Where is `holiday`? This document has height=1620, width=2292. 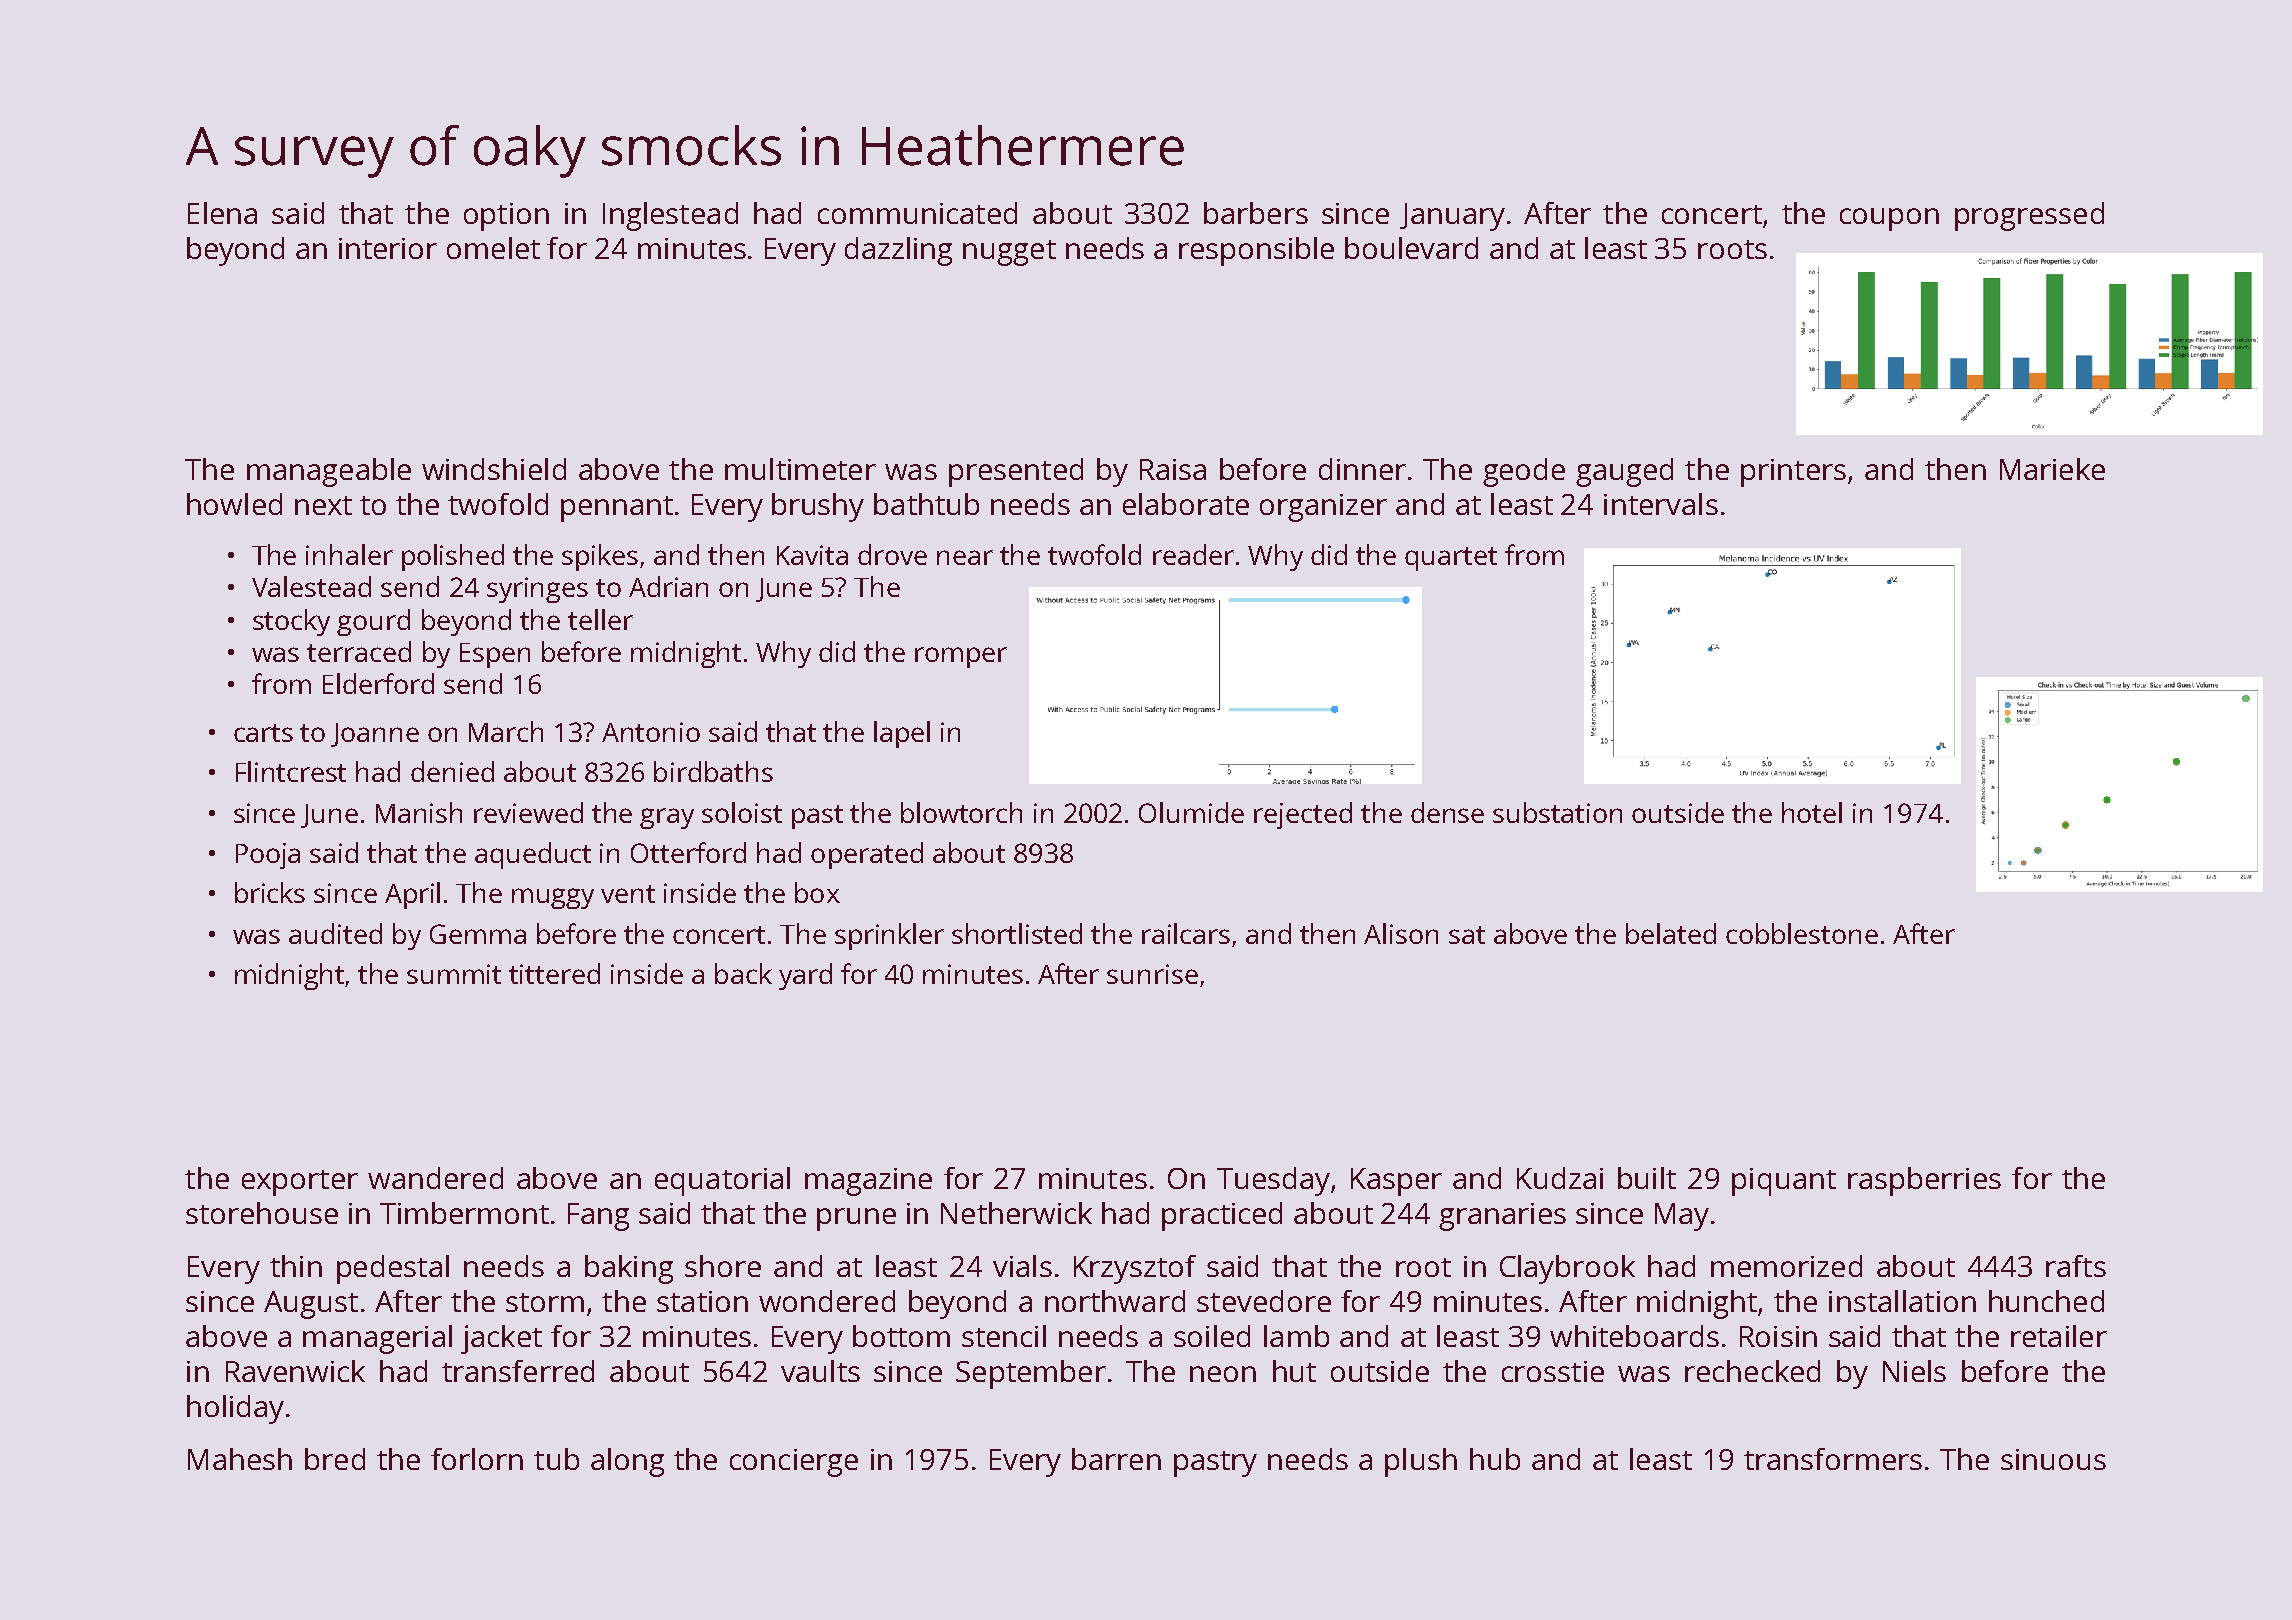
holiday is located at coordinates (235, 1409).
